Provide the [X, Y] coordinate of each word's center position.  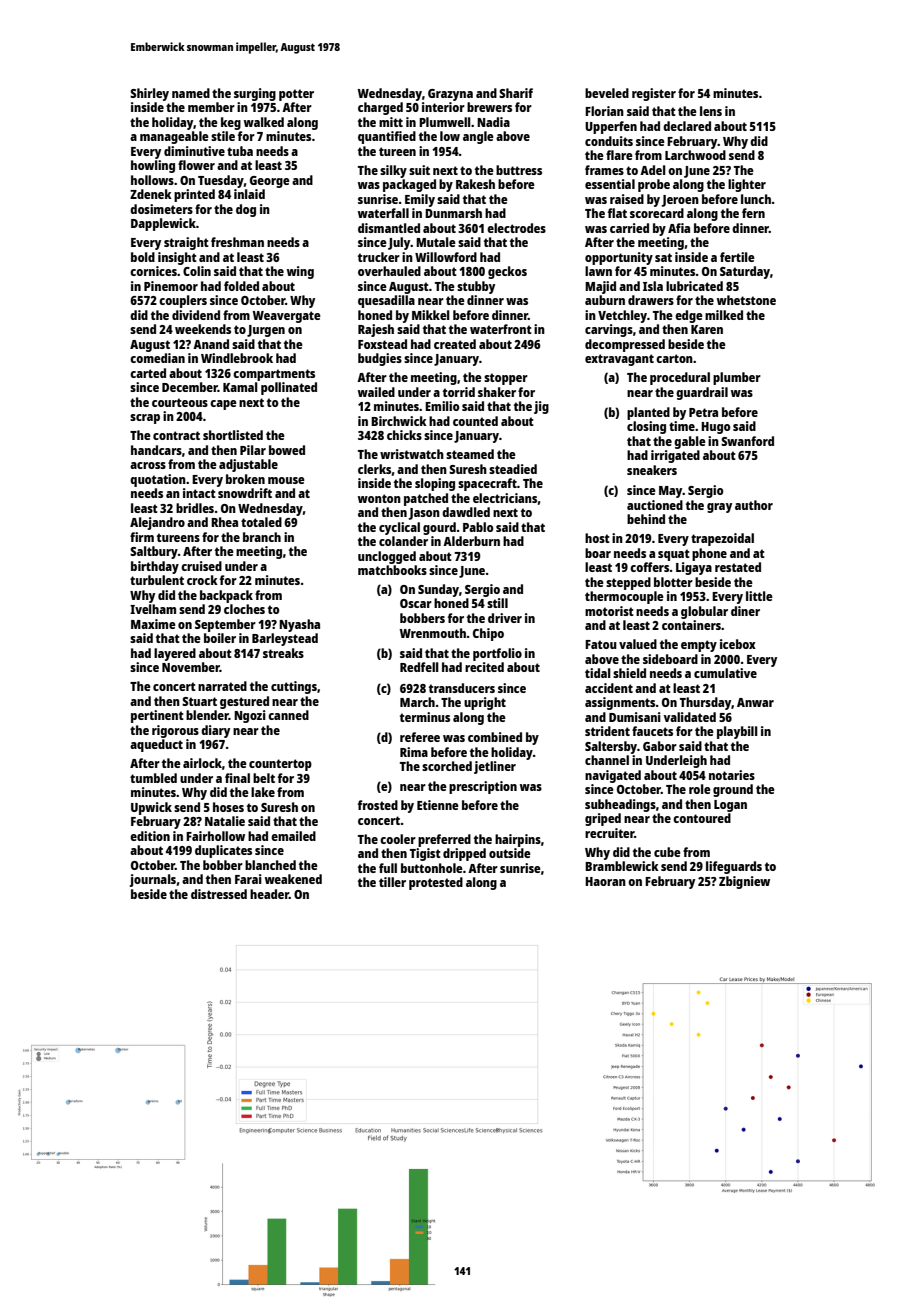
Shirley [149, 94]
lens [711, 111]
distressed [219, 894]
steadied [513, 469]
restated [738, 567]
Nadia [493, 122]
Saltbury [154, 552]
